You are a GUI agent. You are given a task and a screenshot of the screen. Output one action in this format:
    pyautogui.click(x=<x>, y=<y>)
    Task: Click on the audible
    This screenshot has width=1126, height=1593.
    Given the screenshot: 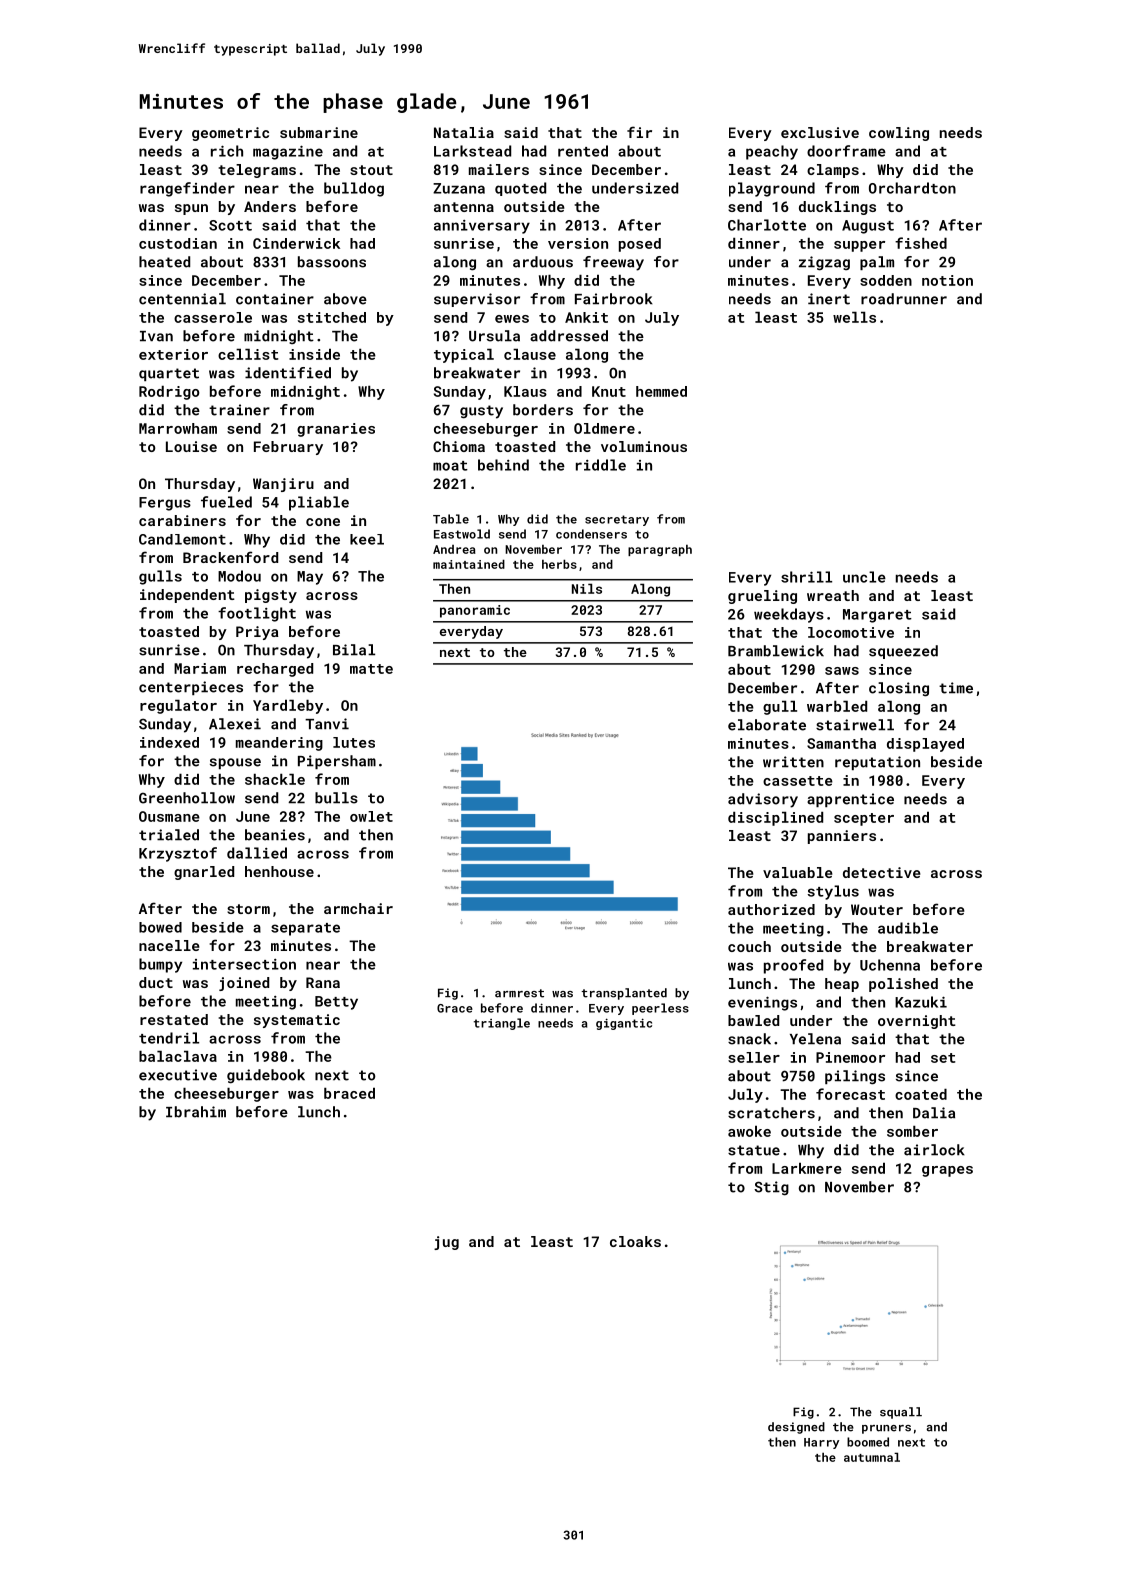 What is the action you would take?
    pyautogui.click(x=908, y=928)
